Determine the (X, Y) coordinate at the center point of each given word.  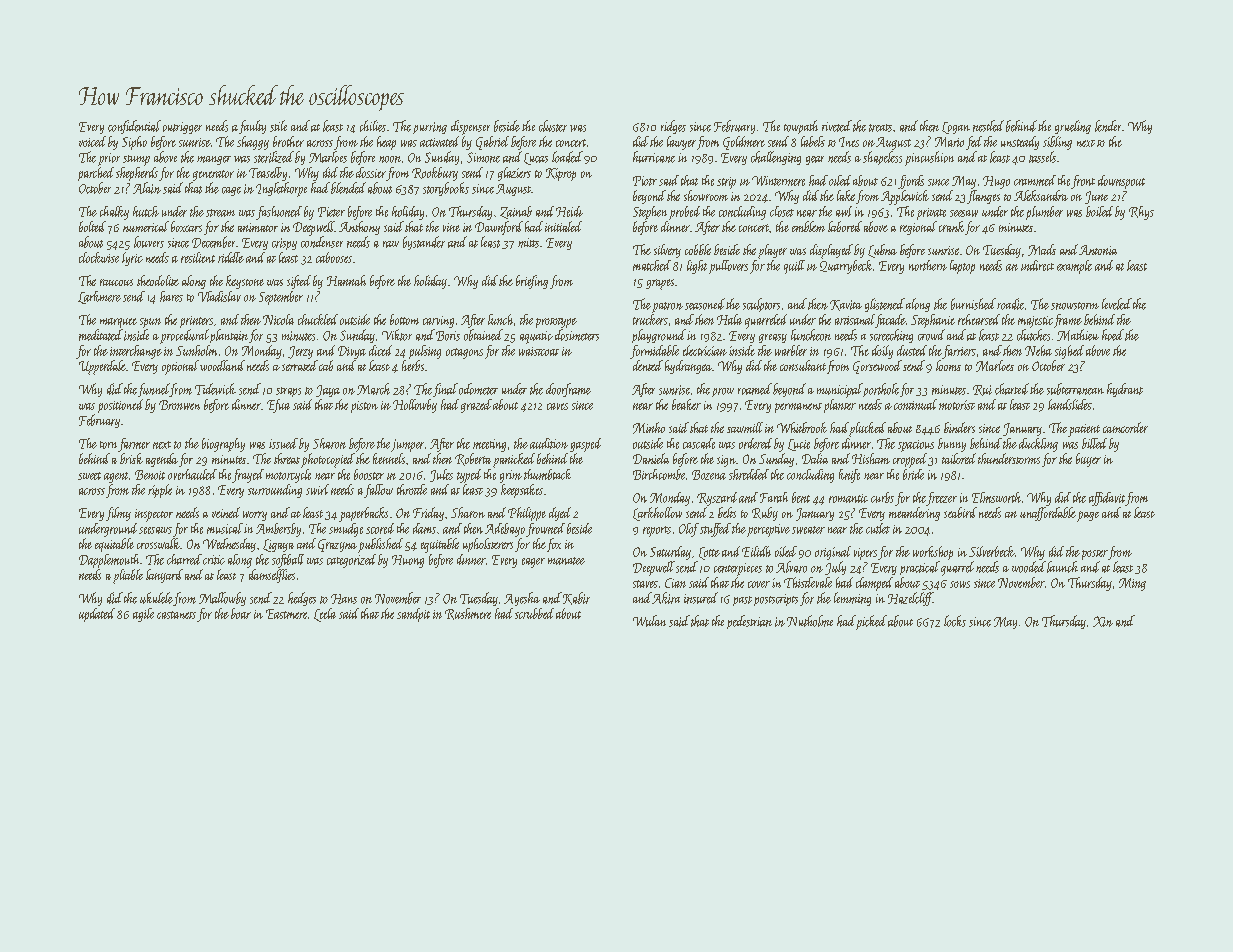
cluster (553, 126)
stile (278, 126)
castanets (176, 615)
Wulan (649, 621)
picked (871, 622)
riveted (837, 126)
